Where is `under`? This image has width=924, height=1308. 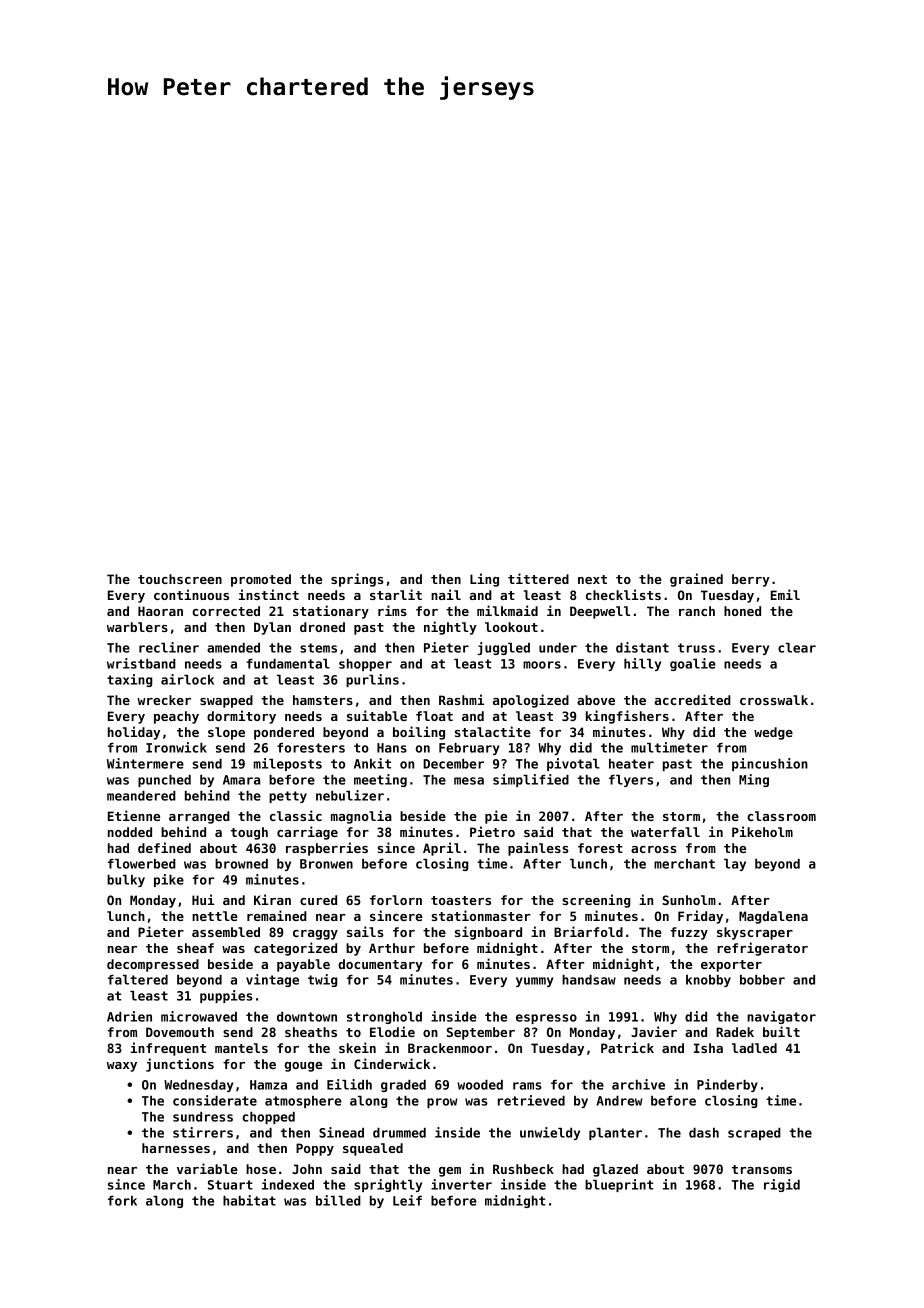
under is located at coordinates (558, 648).
